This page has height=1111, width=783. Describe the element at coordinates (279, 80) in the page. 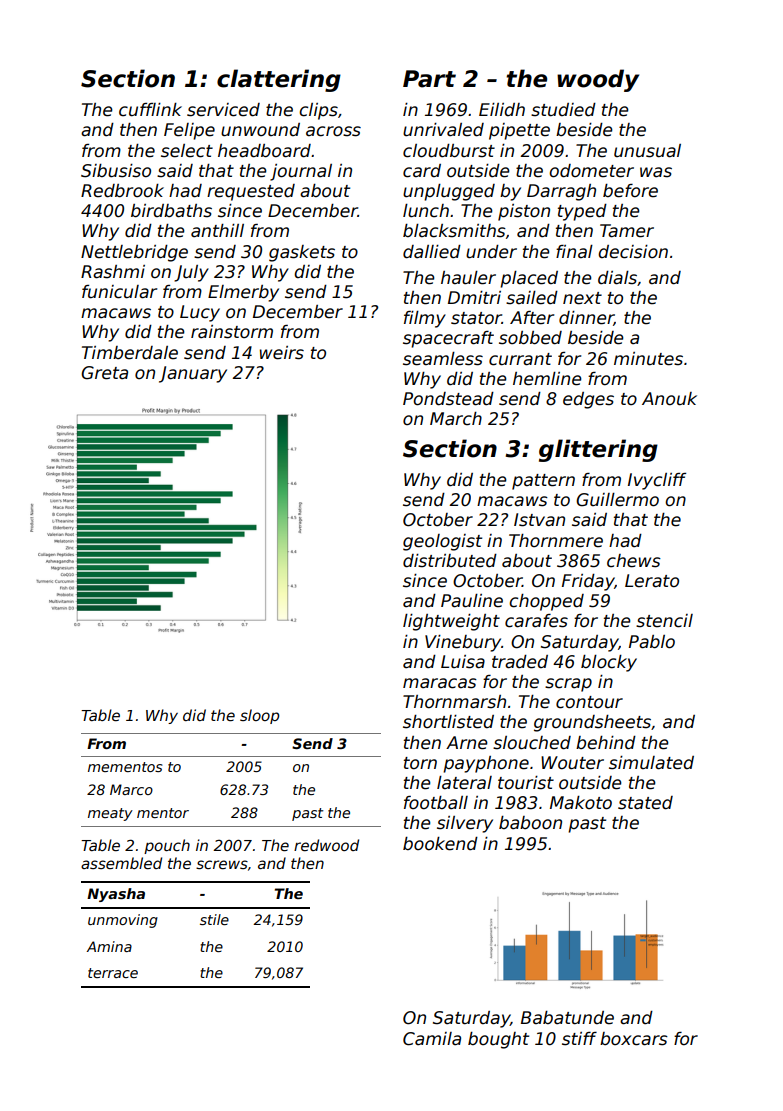

I see `clattering` at that location.
